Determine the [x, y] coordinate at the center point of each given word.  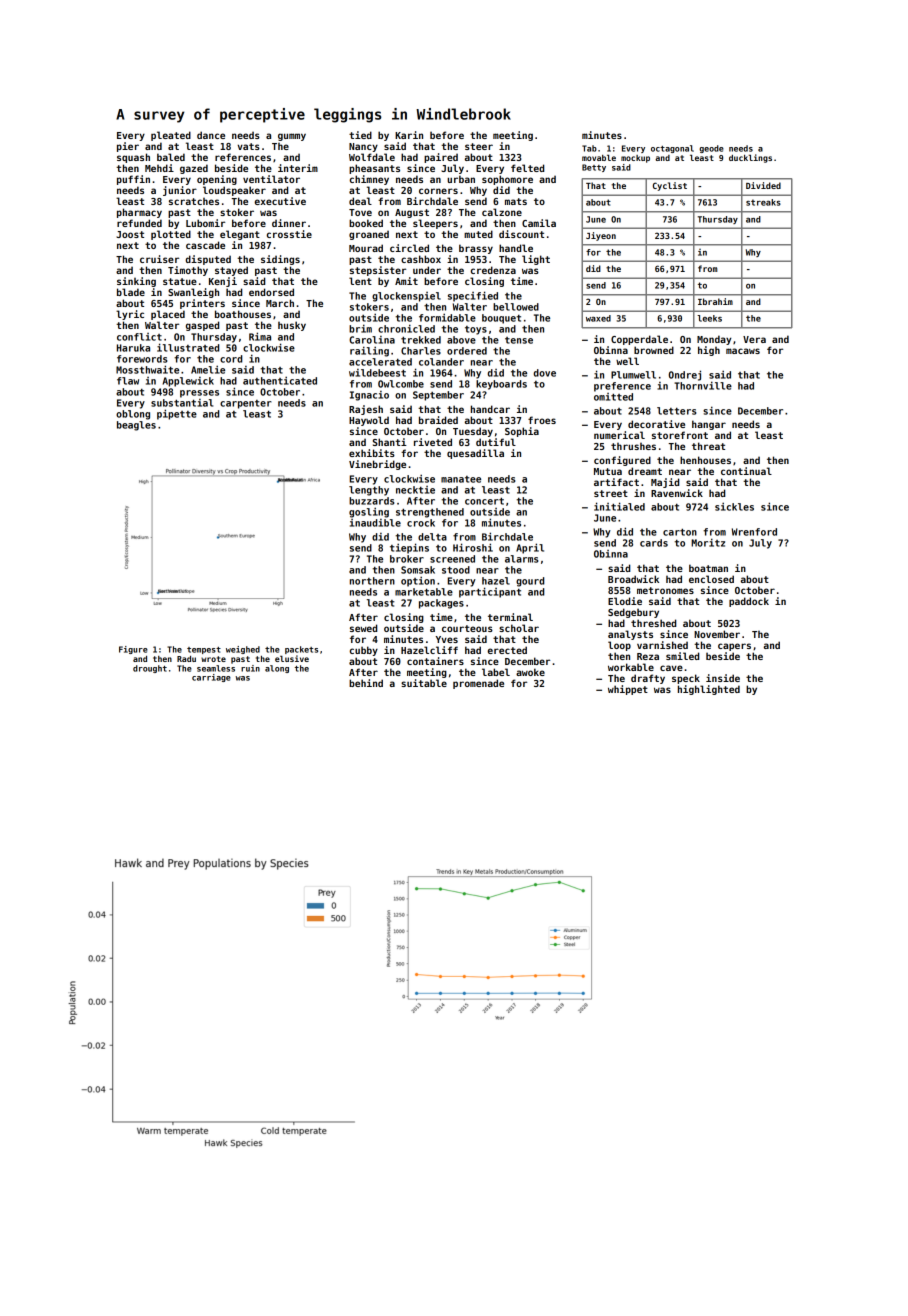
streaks [763, 202]
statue [180, 281]
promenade [478, 684]
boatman [708, 568]
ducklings [750, 158]
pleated [171, 136]
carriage [211, 678]
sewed [363, 628]
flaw [128, 381]
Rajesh [366, 410]
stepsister [378, 271]
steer [479, 146]
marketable [424, 592]
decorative [656, 424]
